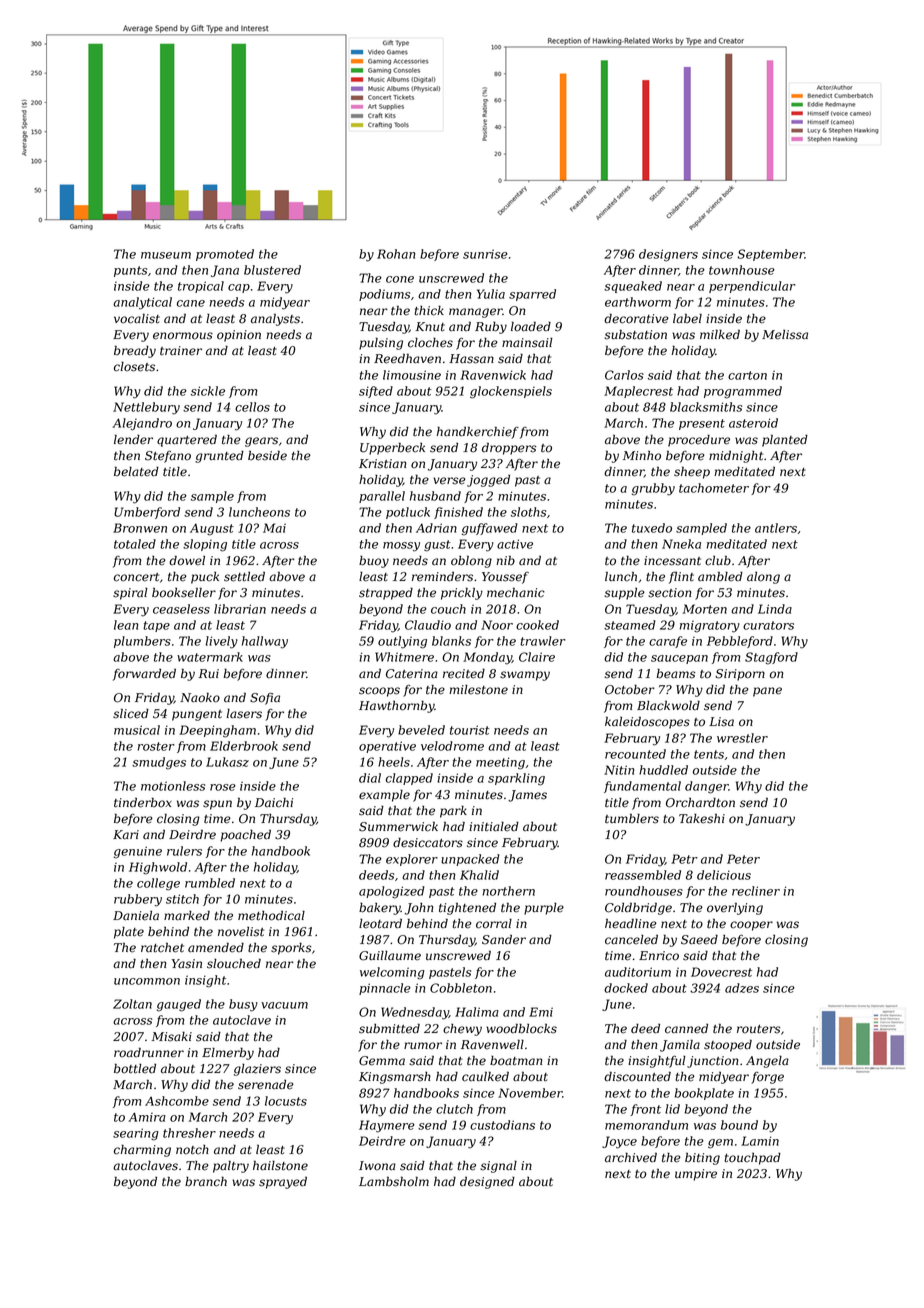 This page has height=1308, width=924. Describe the element at coordinates (491, 294) in the page. I see `Yulia` at that location.
